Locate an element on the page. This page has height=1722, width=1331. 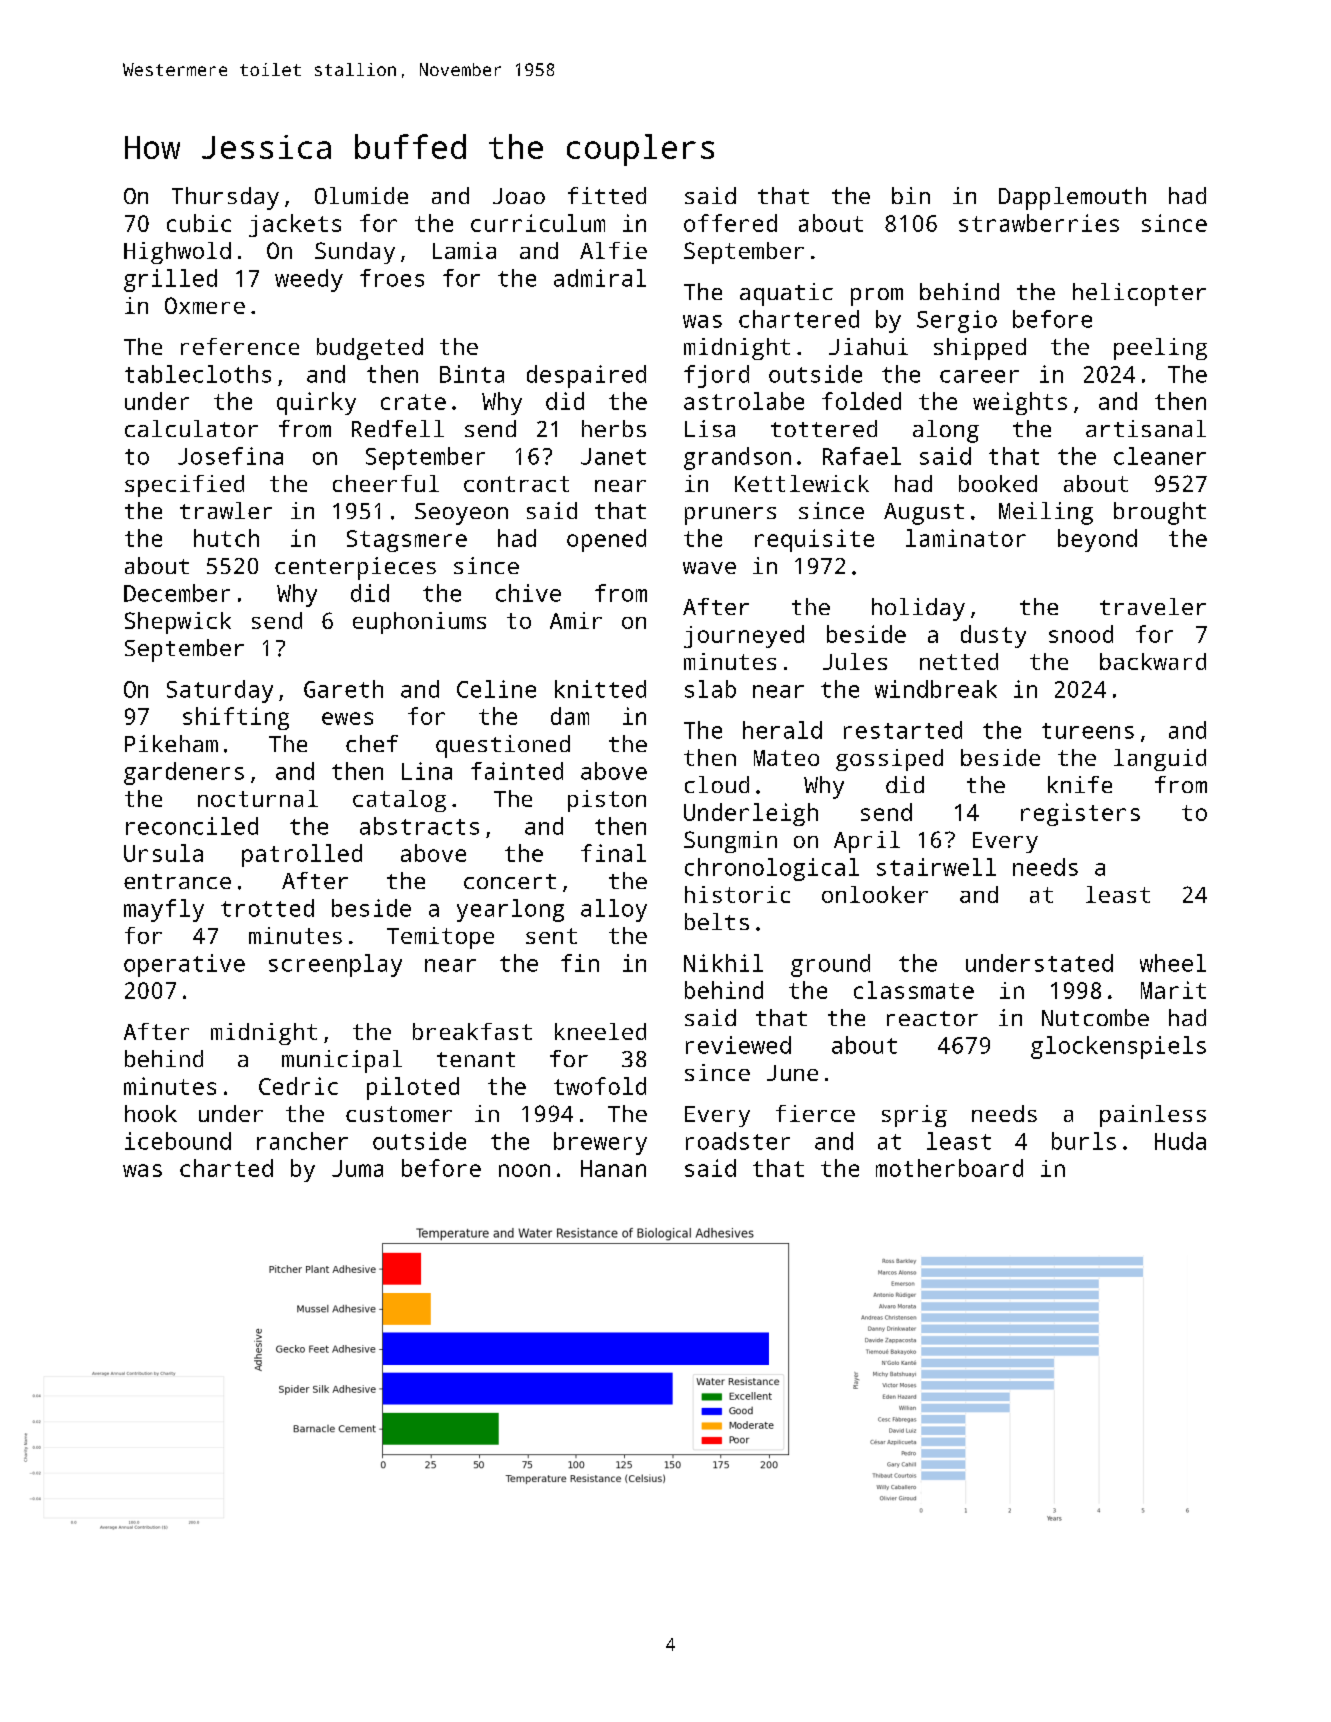
Celine is located at coordinates (496, 689).
